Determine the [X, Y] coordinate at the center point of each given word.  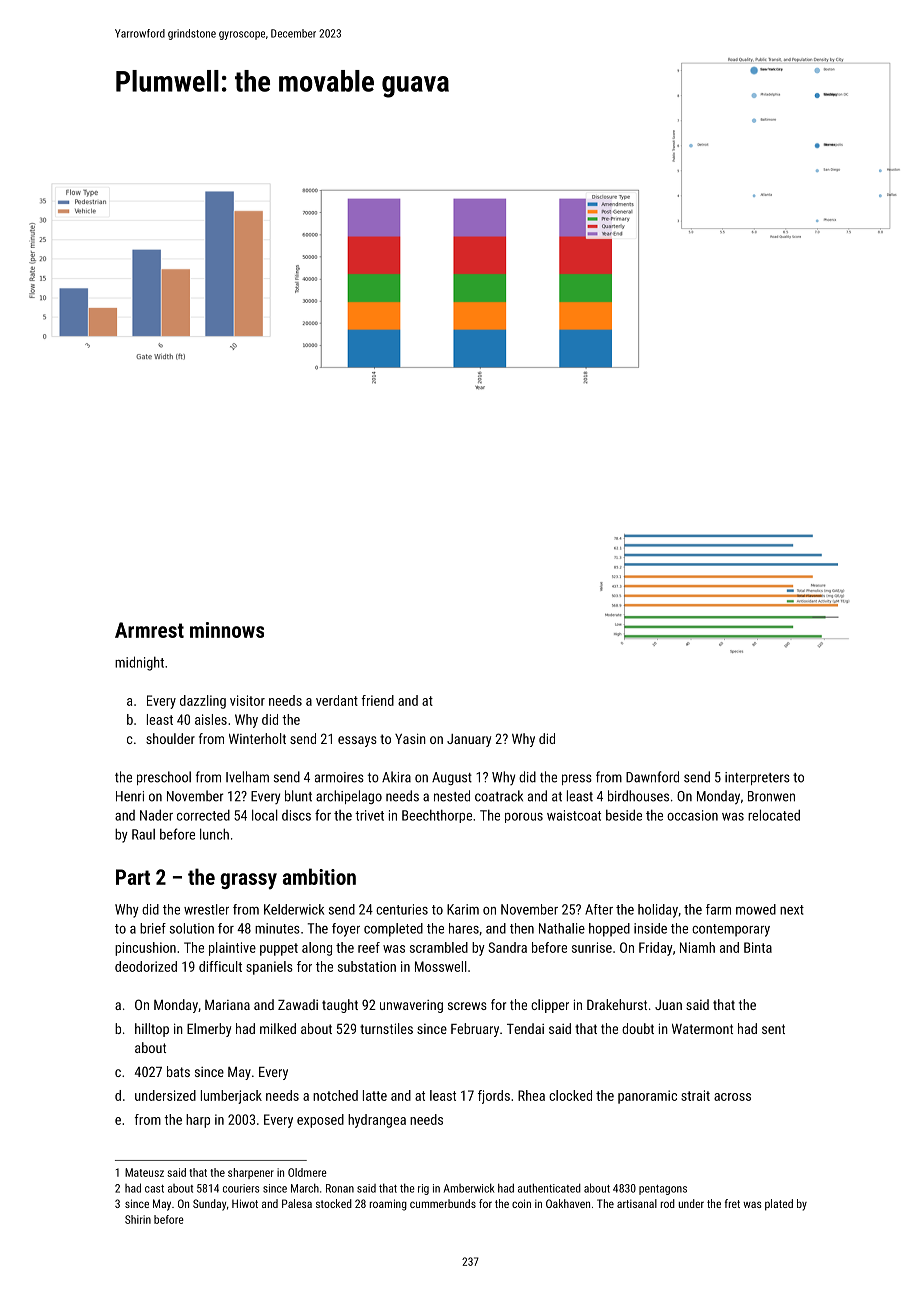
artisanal [637, 1203]
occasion [692, 815]
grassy [248, 881]
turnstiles [386, 1028]
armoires [339, 777]
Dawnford [652, 777]
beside [624, 815]
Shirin [138, 1219]
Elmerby [209, 1030]
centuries [402, 909]
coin [521, 1203]
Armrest [149, 630]
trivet [369, 815]
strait [695, 1095]
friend [378, 700]
